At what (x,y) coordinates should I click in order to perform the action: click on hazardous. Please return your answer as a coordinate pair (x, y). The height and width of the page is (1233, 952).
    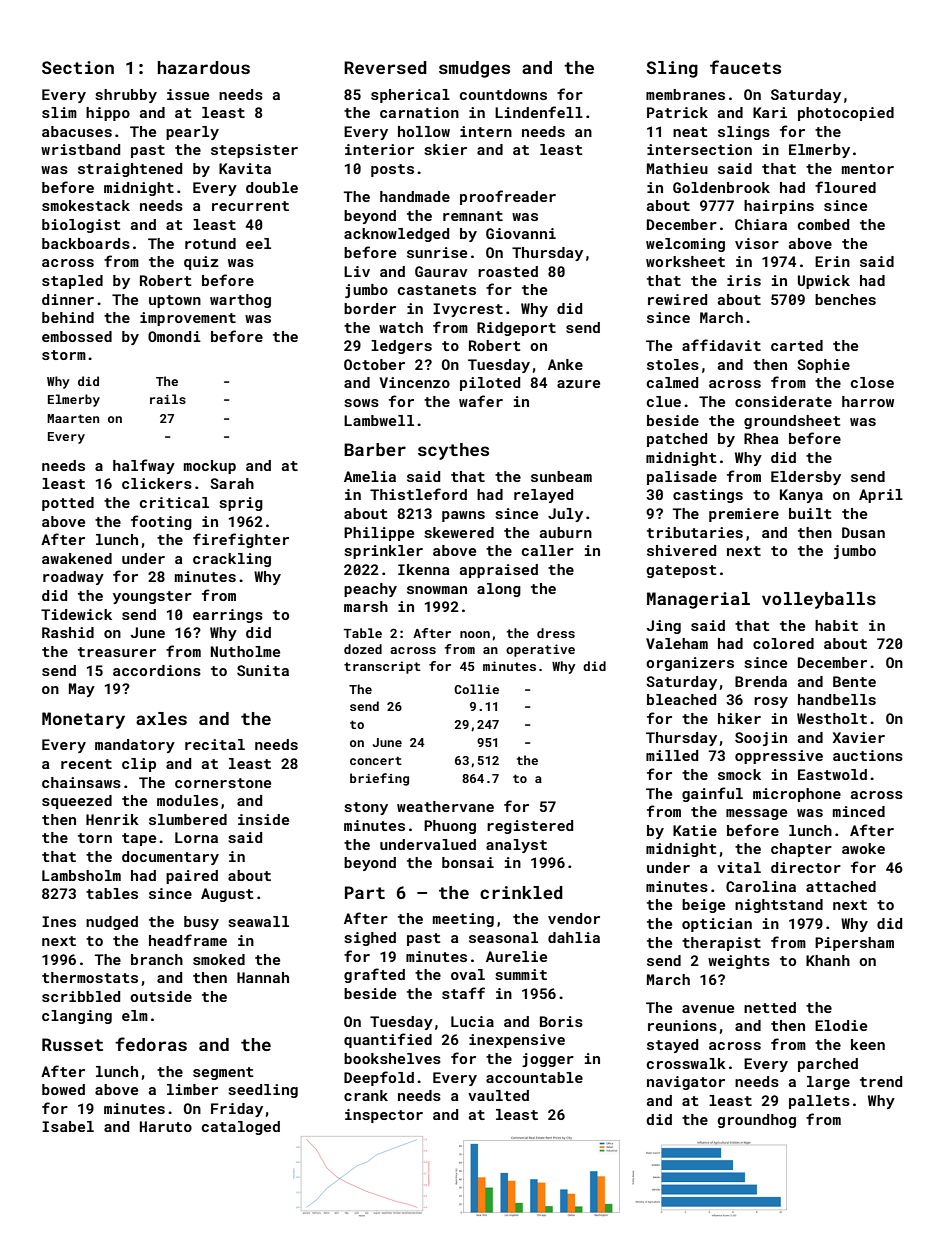
    Looking at the image, I should click on (204, 67).
